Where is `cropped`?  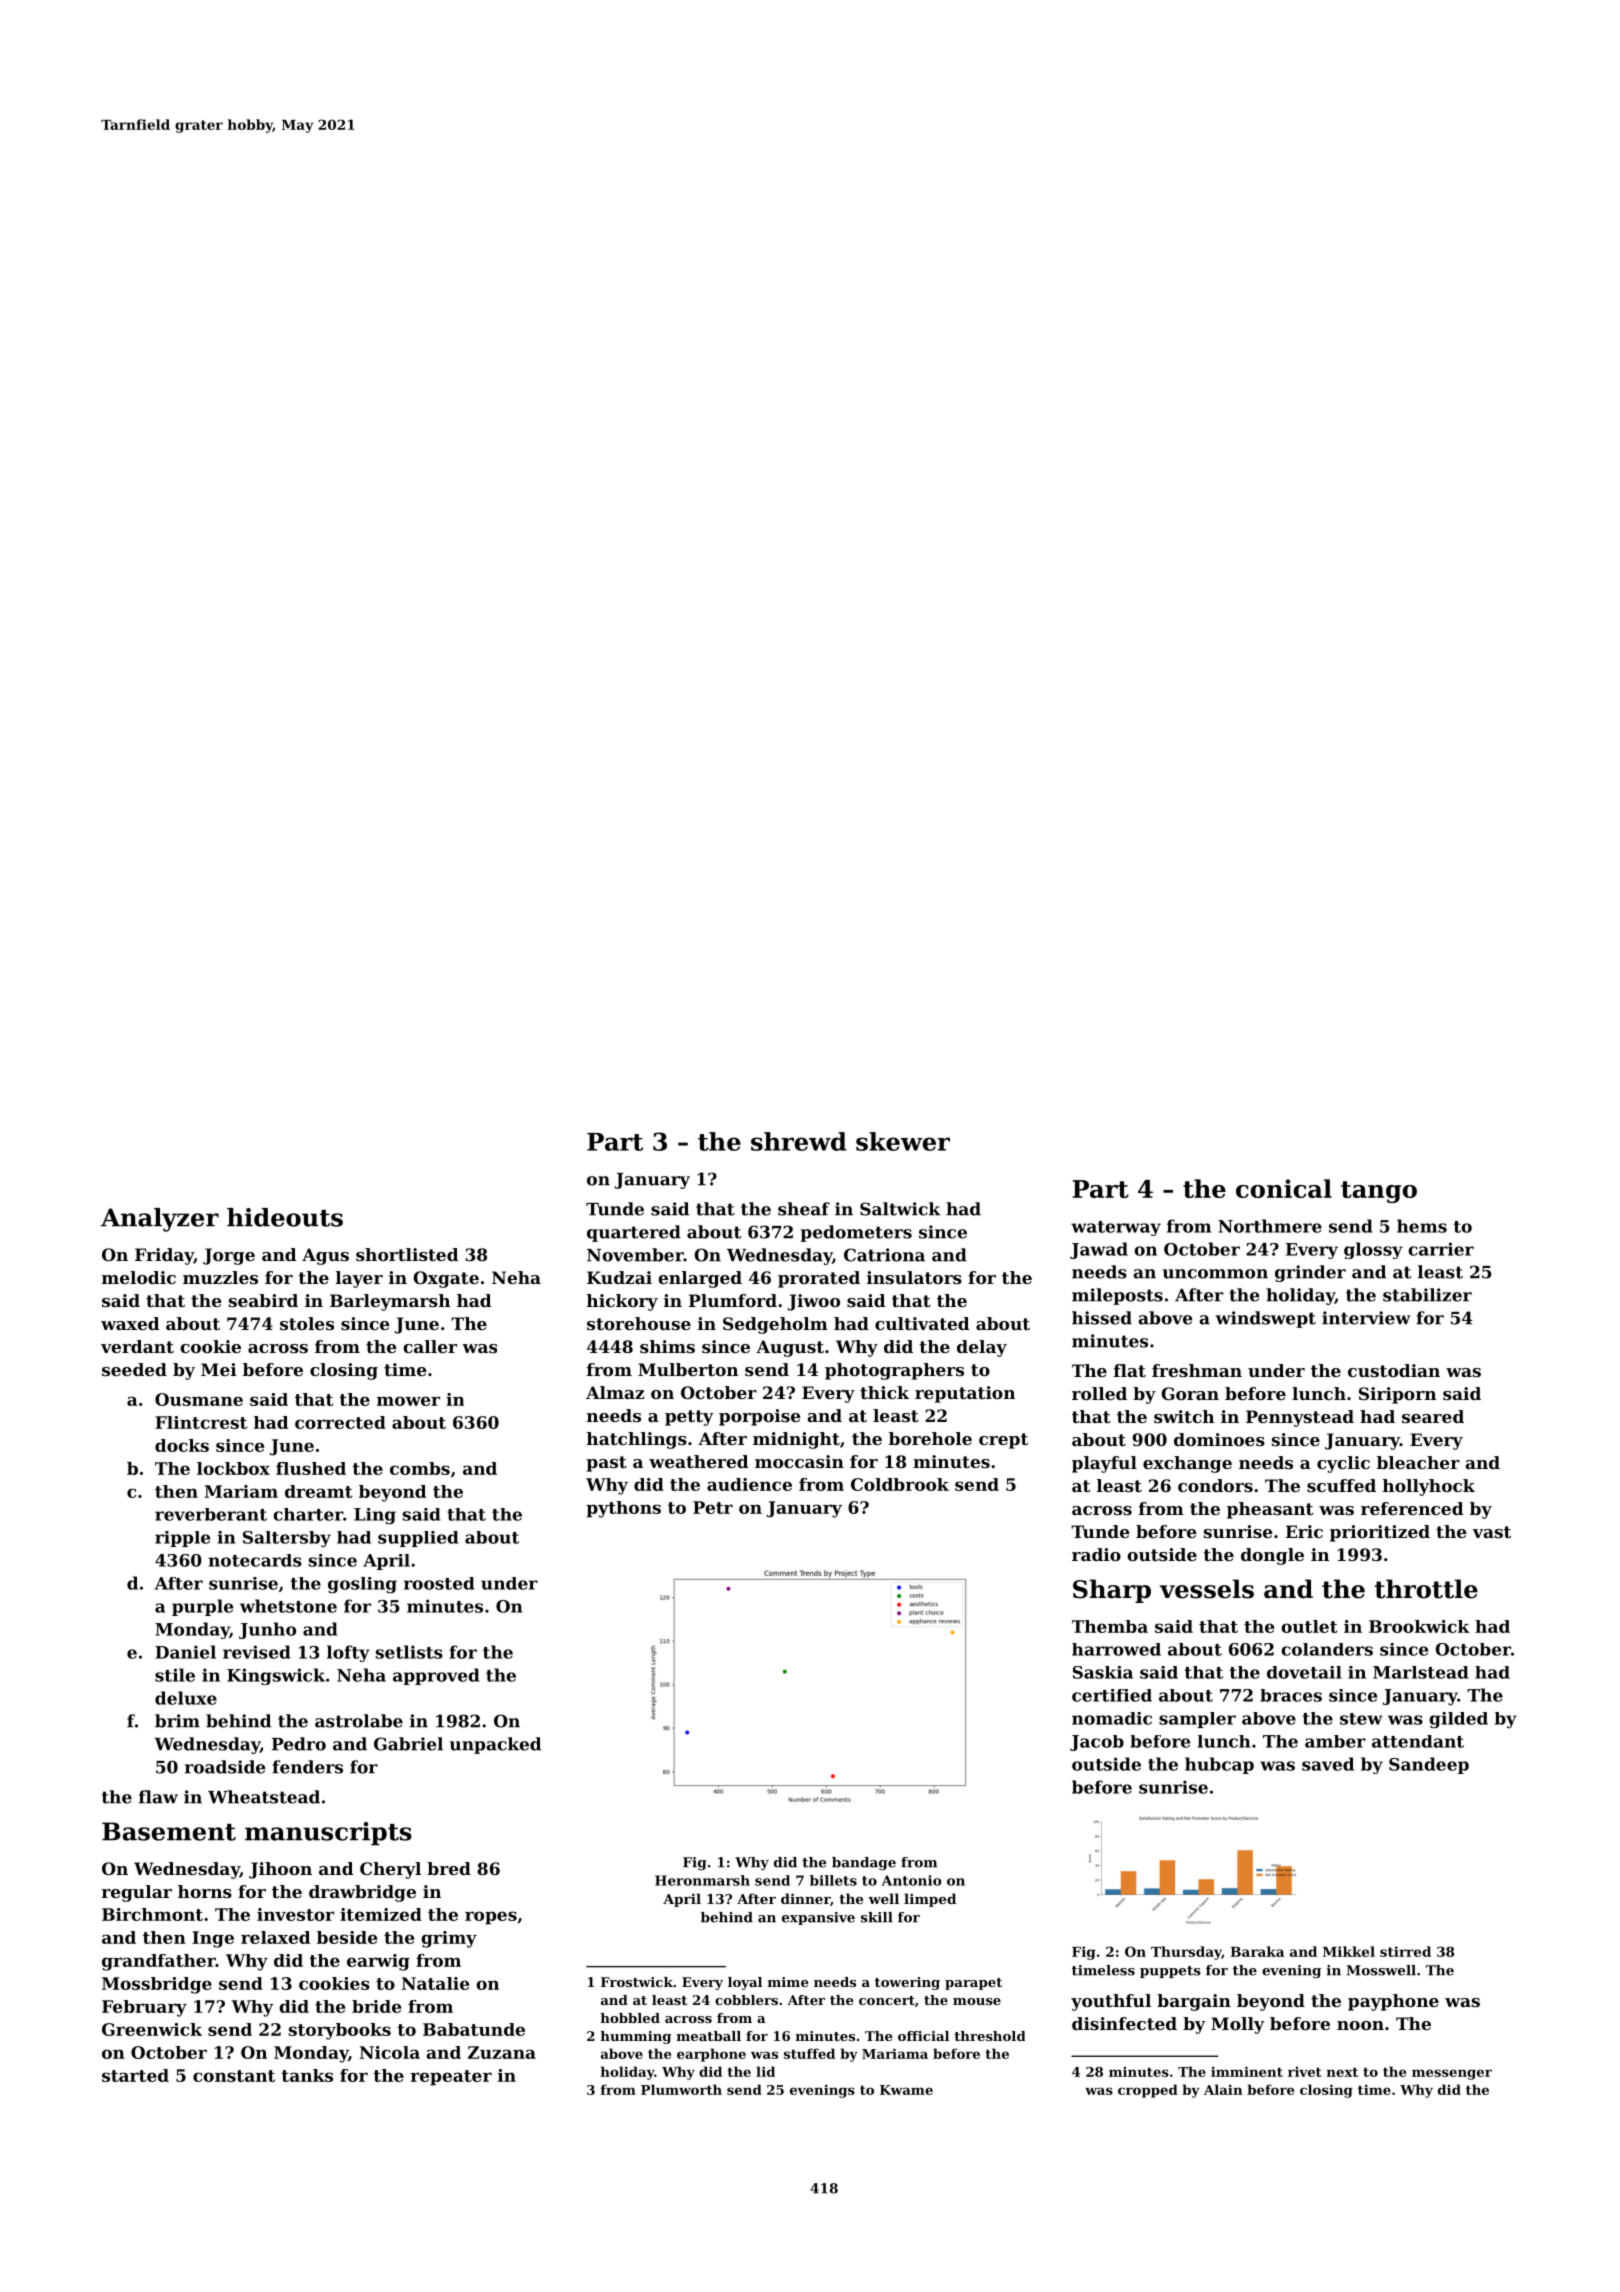 cropped is located at coordinates (1148, 2091).
